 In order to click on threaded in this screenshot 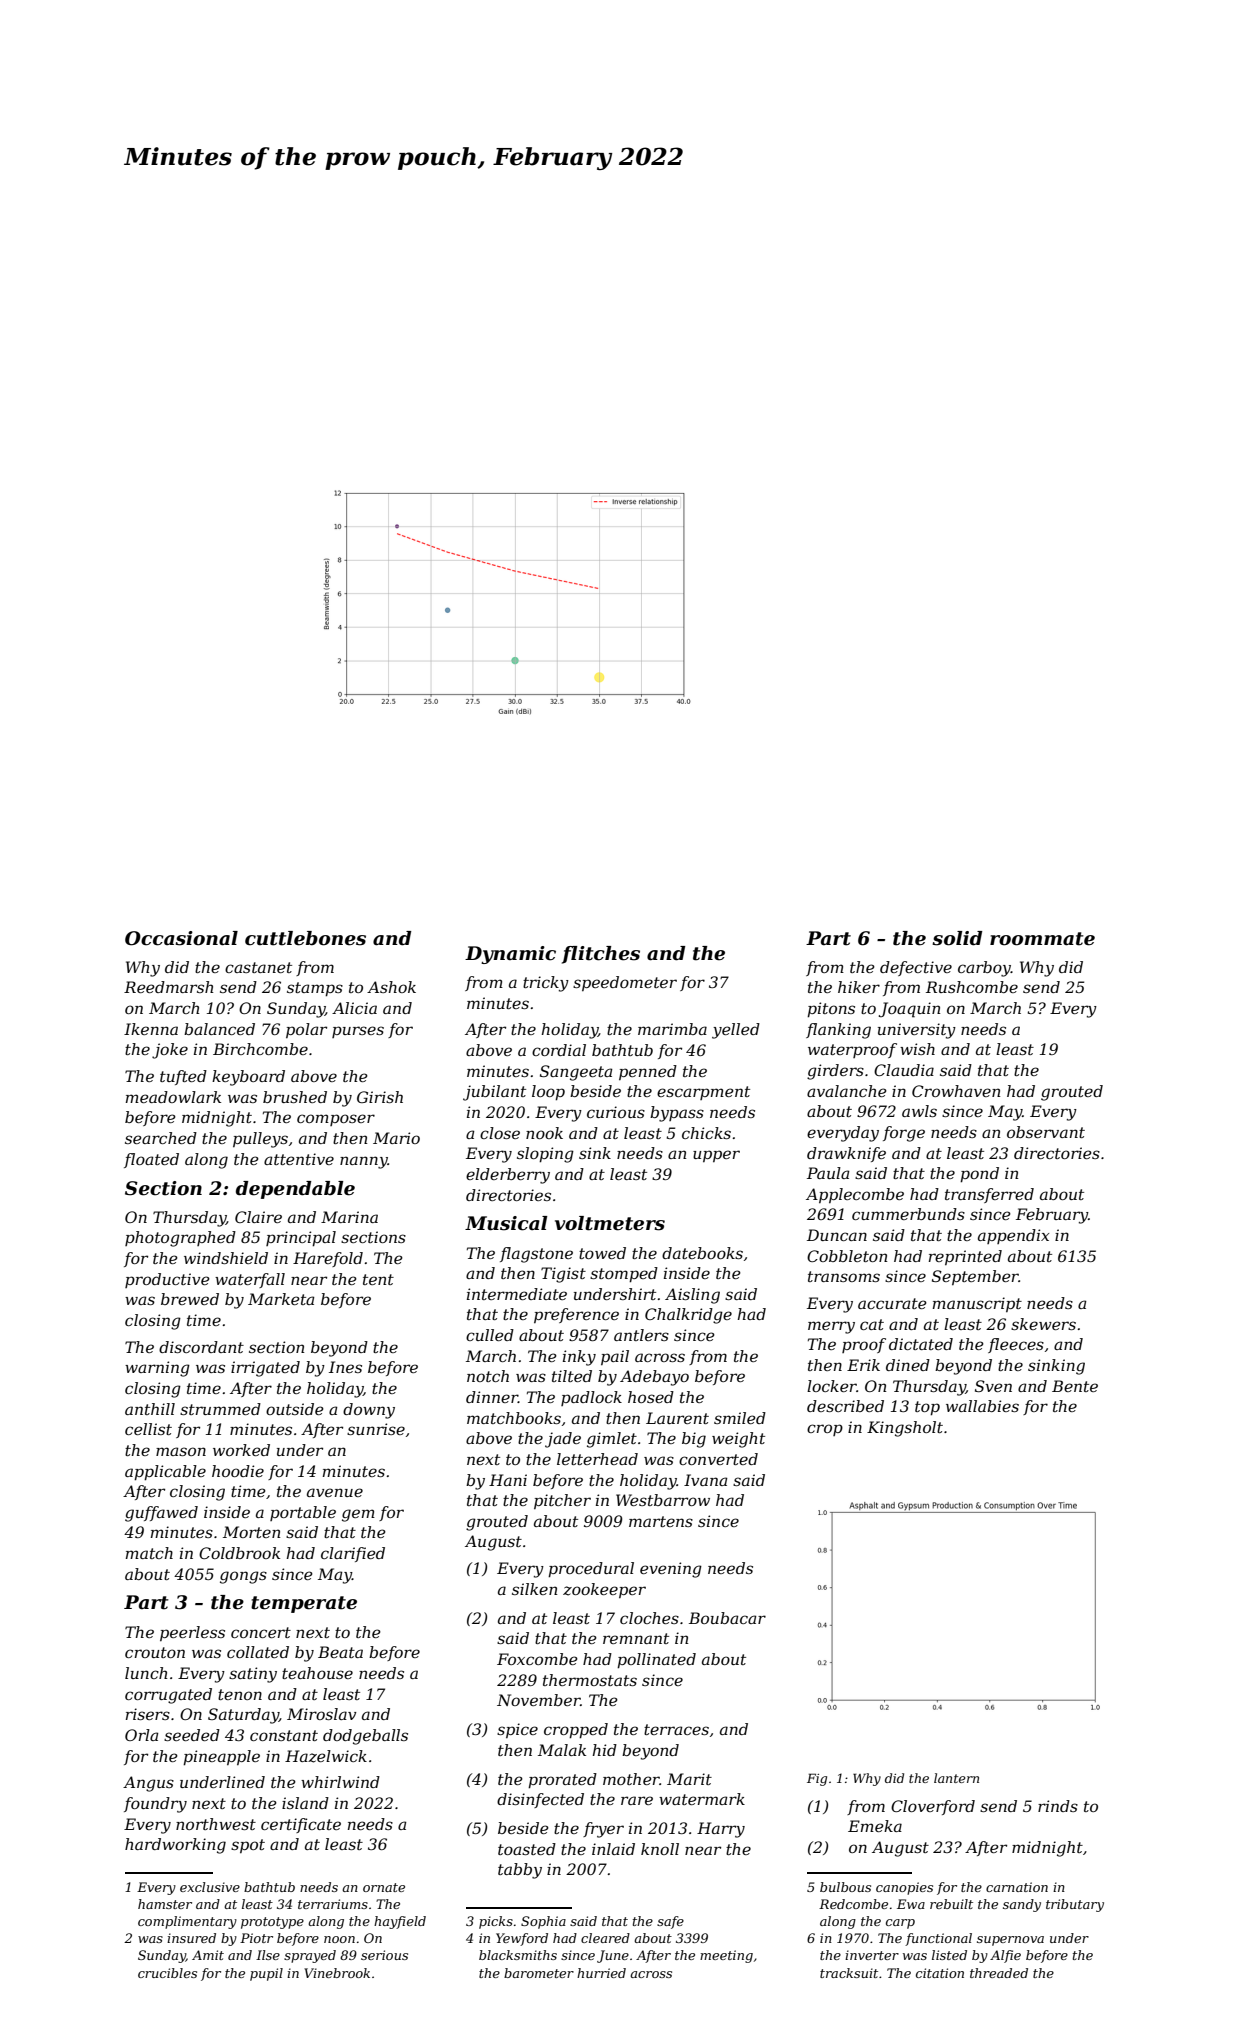, I will do `click(999, 1973)`.
